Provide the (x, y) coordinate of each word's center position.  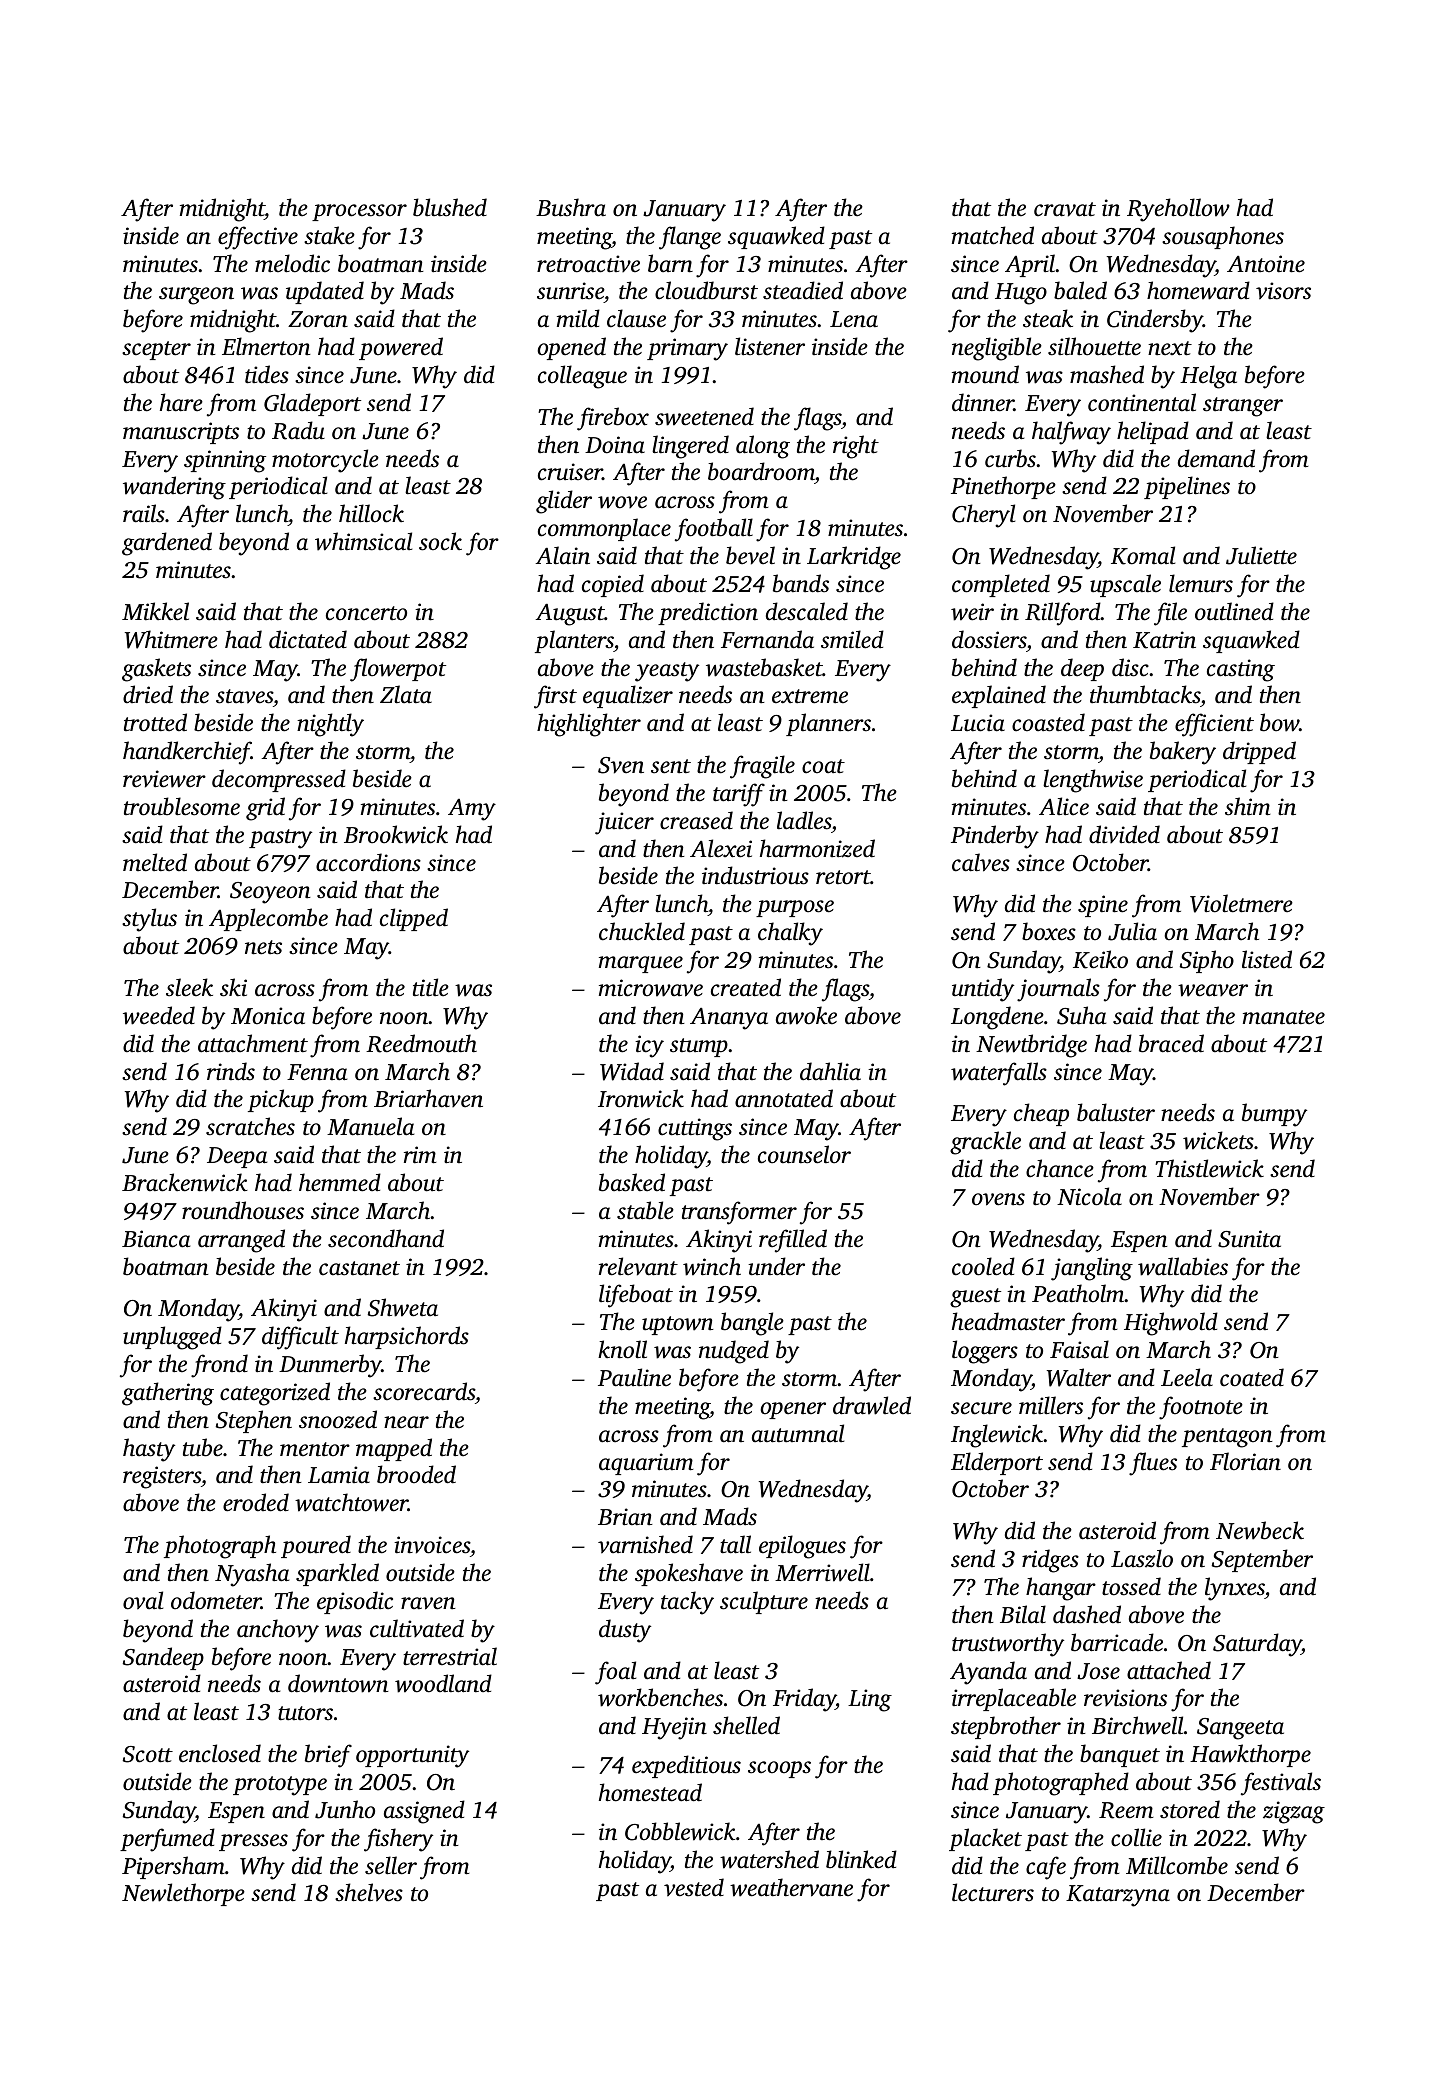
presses (253, 1842)
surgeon (196, 296)
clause (636, 318)
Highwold (1171, 1324)
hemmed (340, 1182)
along (763, 447)
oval (143, 1600)
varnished (645, 1544)
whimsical (363, 541)
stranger (1243, 407)
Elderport (997, 1463)
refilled (793, 1241)
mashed (1107, 374)
